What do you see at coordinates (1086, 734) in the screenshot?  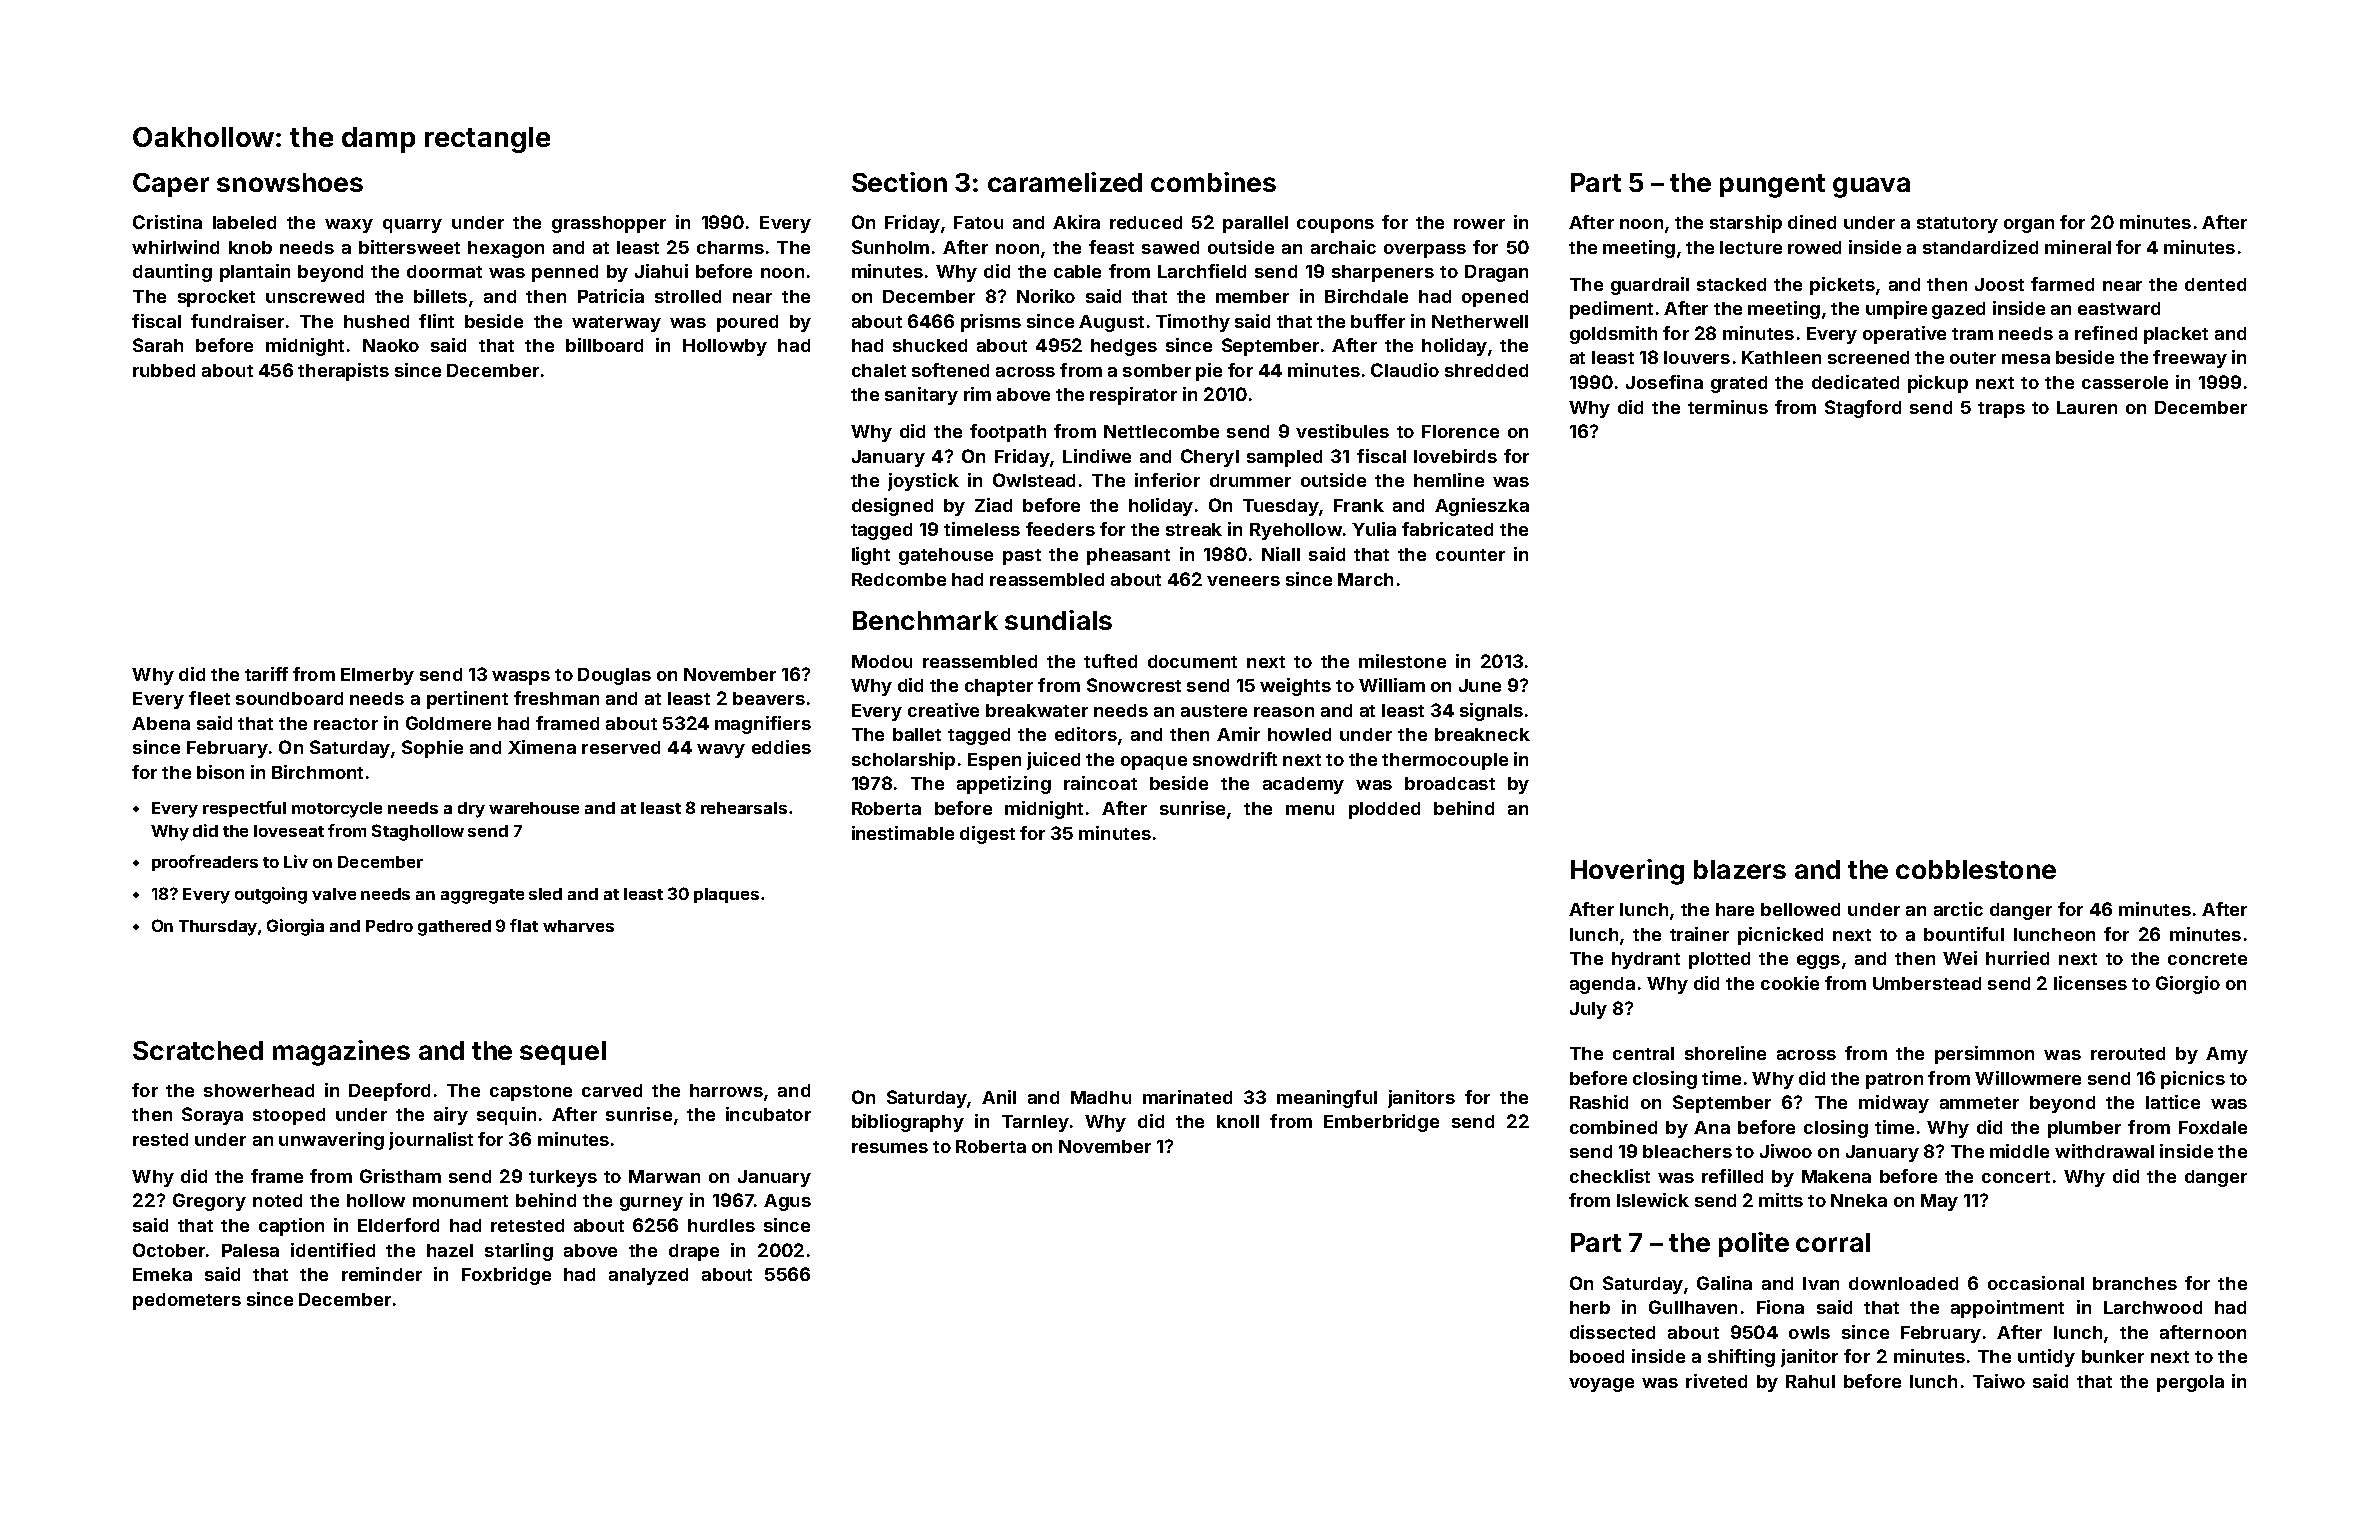 I see `editors` at bounding box center [1086, 734].
